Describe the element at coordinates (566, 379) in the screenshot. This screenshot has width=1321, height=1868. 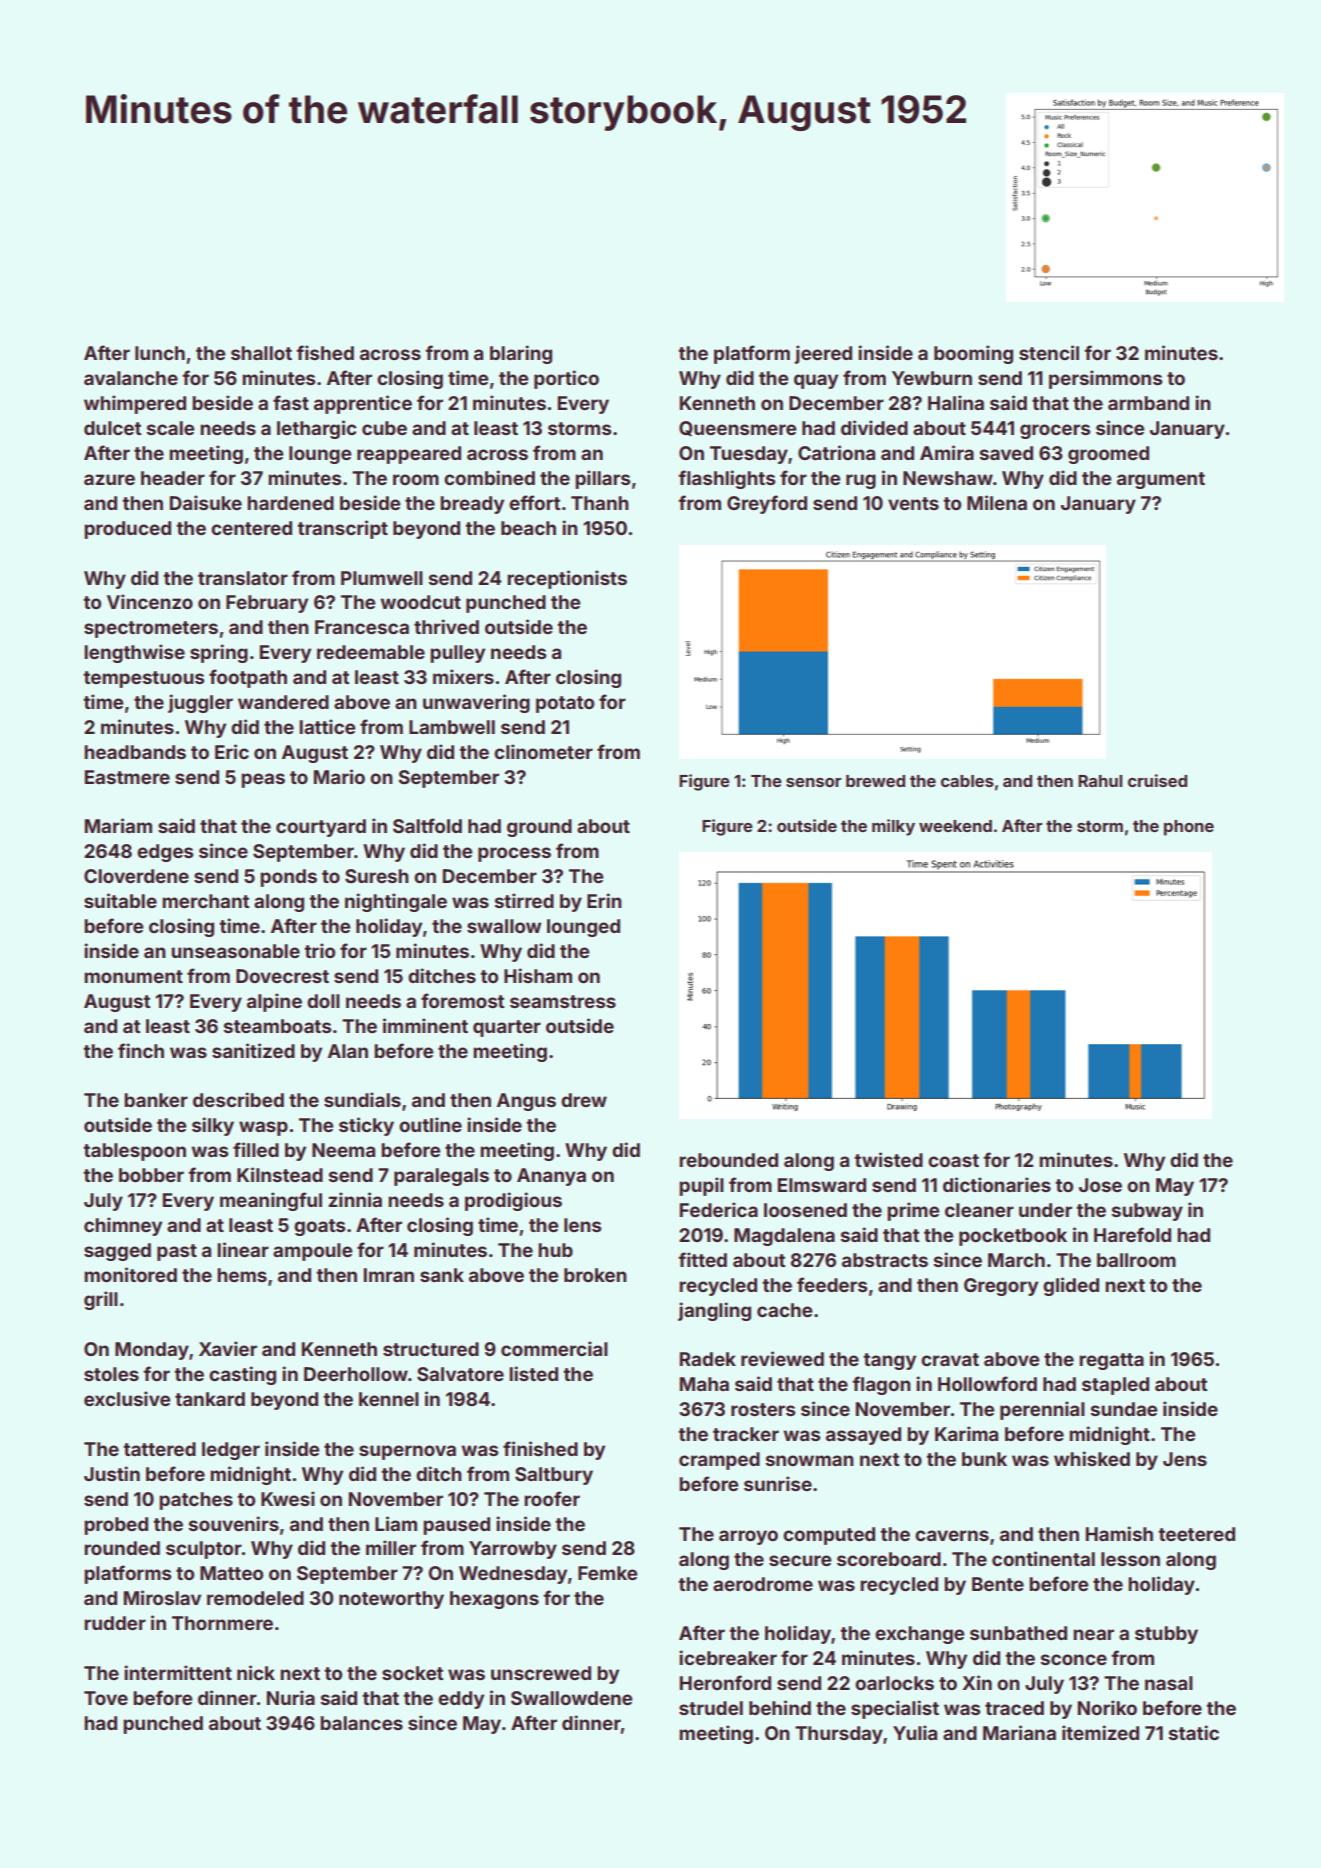
I see `portico` at that location.
